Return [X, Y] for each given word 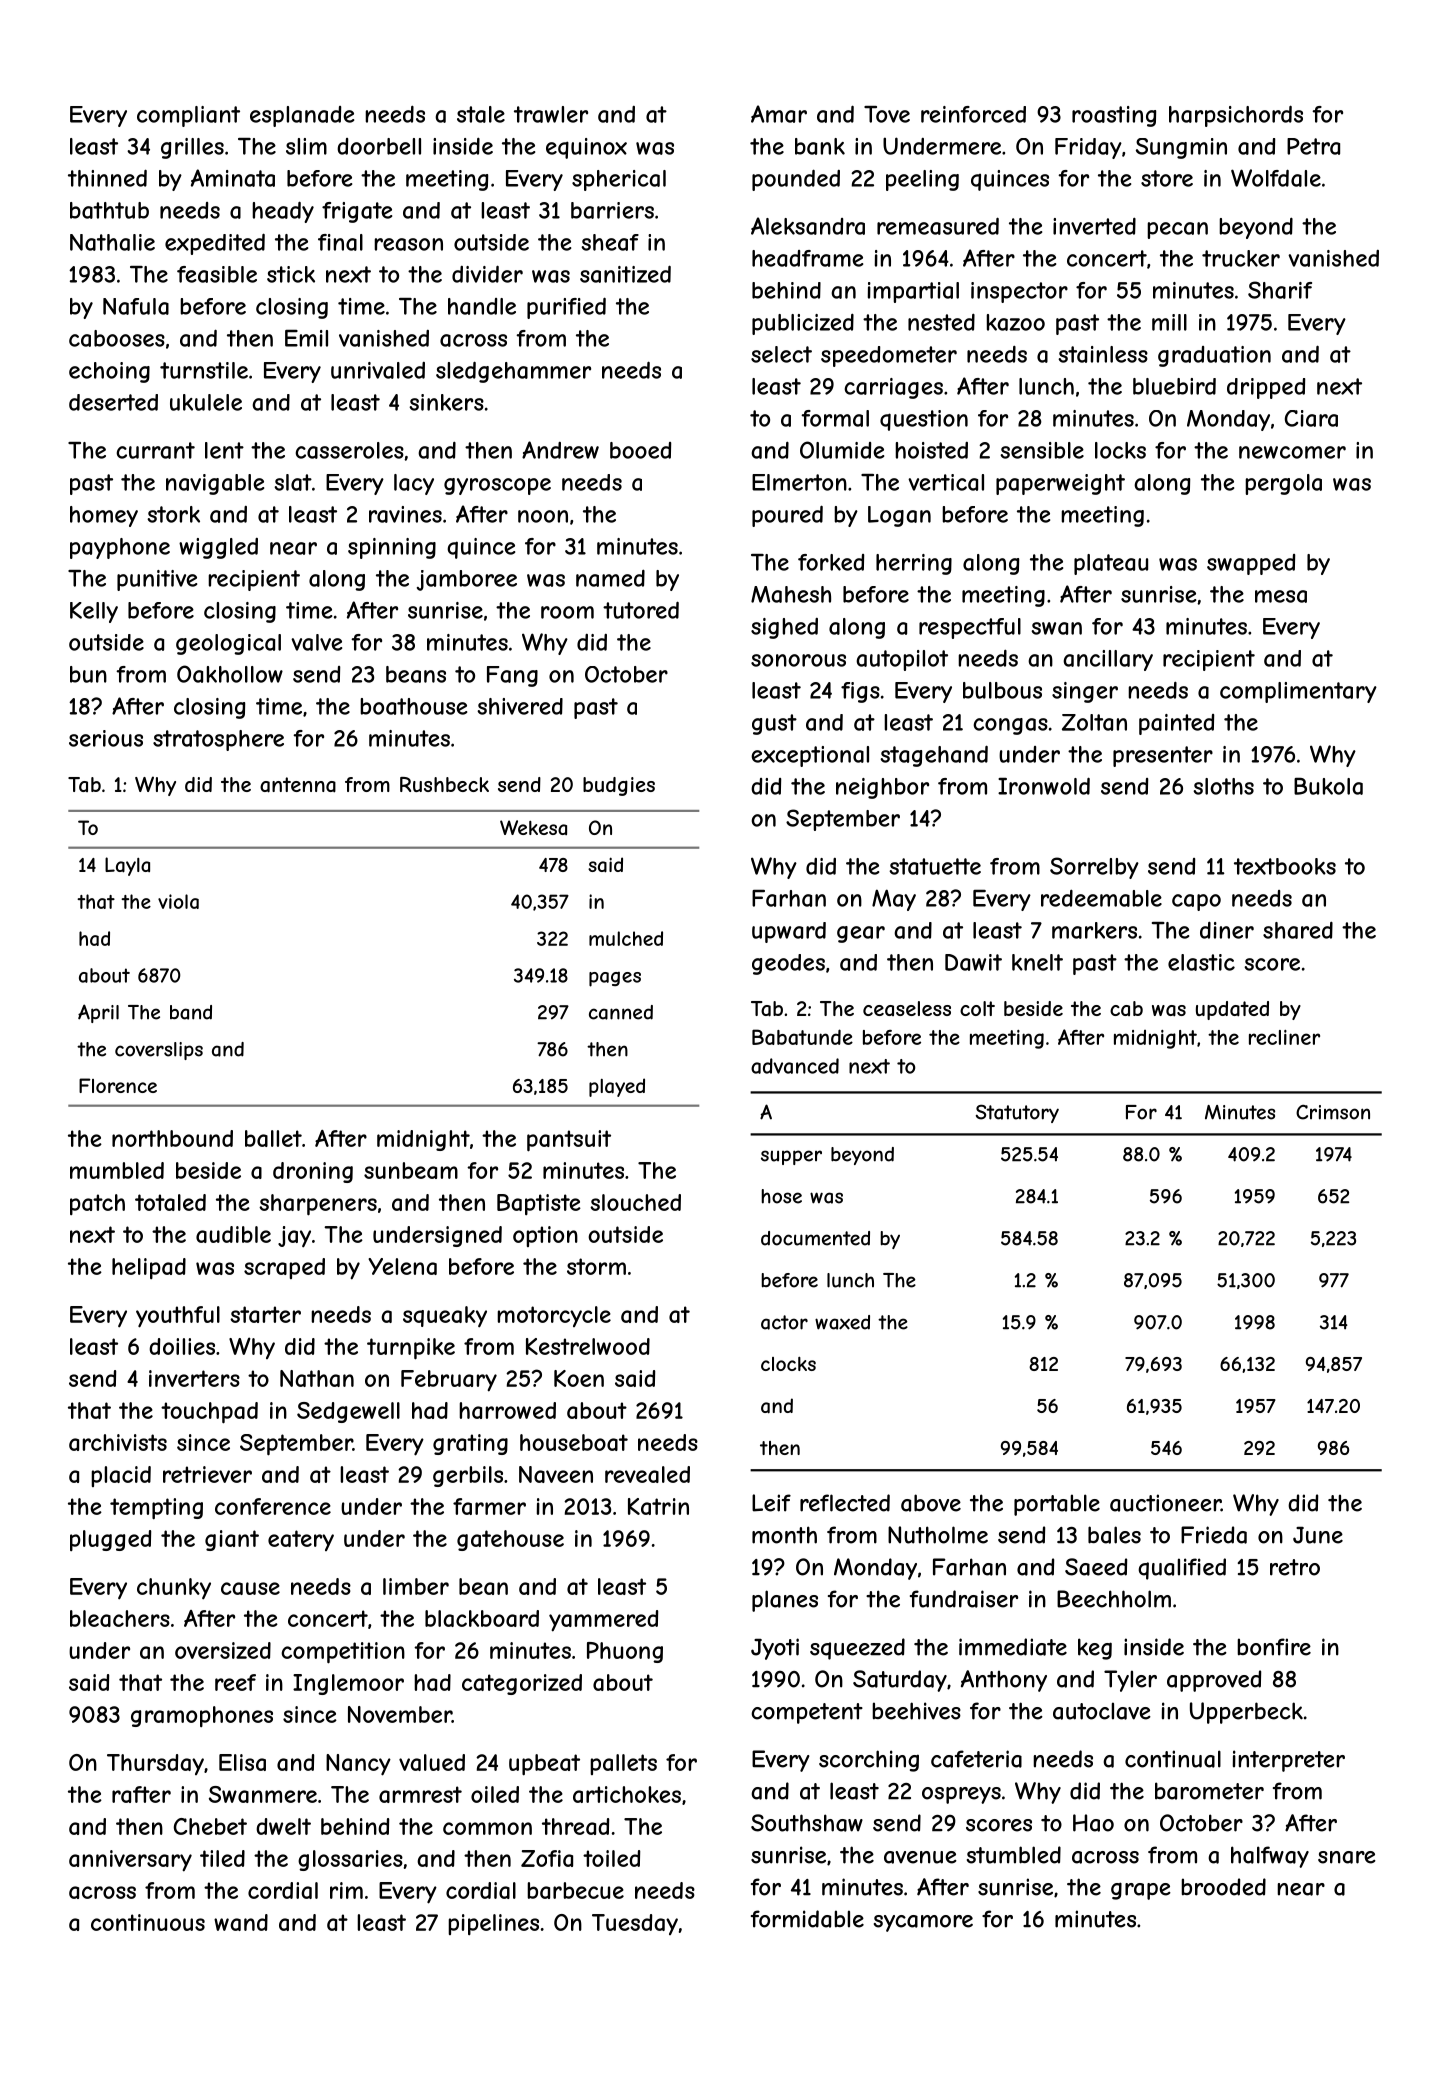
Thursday [155, 1764]
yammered [603, 1621]
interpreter [1289, 1761]
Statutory [1017, 1113]
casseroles [349, 450]
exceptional [810, 756]
